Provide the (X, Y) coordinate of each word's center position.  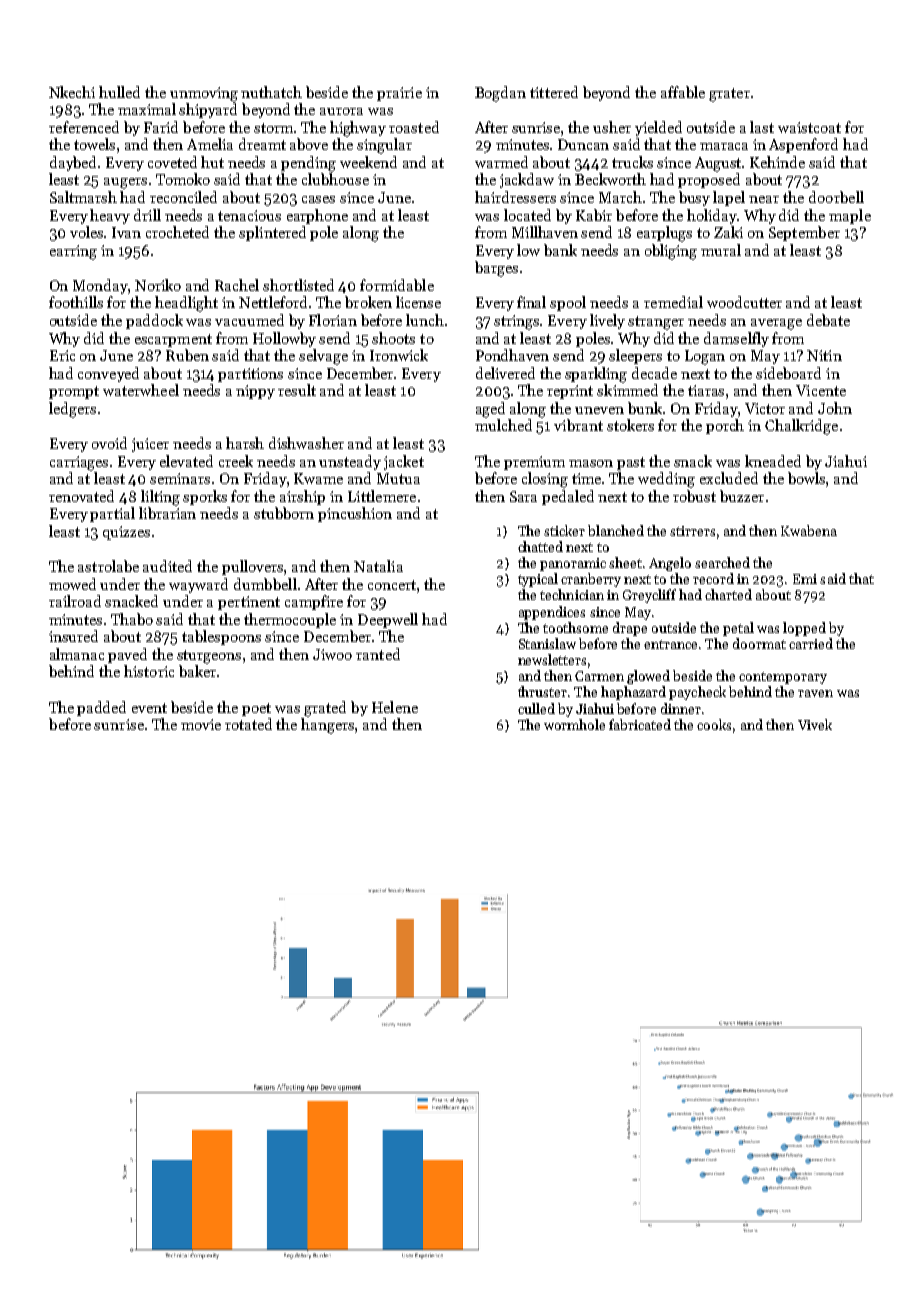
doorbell (836, 197)
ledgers (72, 410)
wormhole (574, 724)
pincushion (355, 514)
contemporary (783, 678)
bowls (806, 478)
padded (101, 708)
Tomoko (183, 179)
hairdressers (515, 197)
